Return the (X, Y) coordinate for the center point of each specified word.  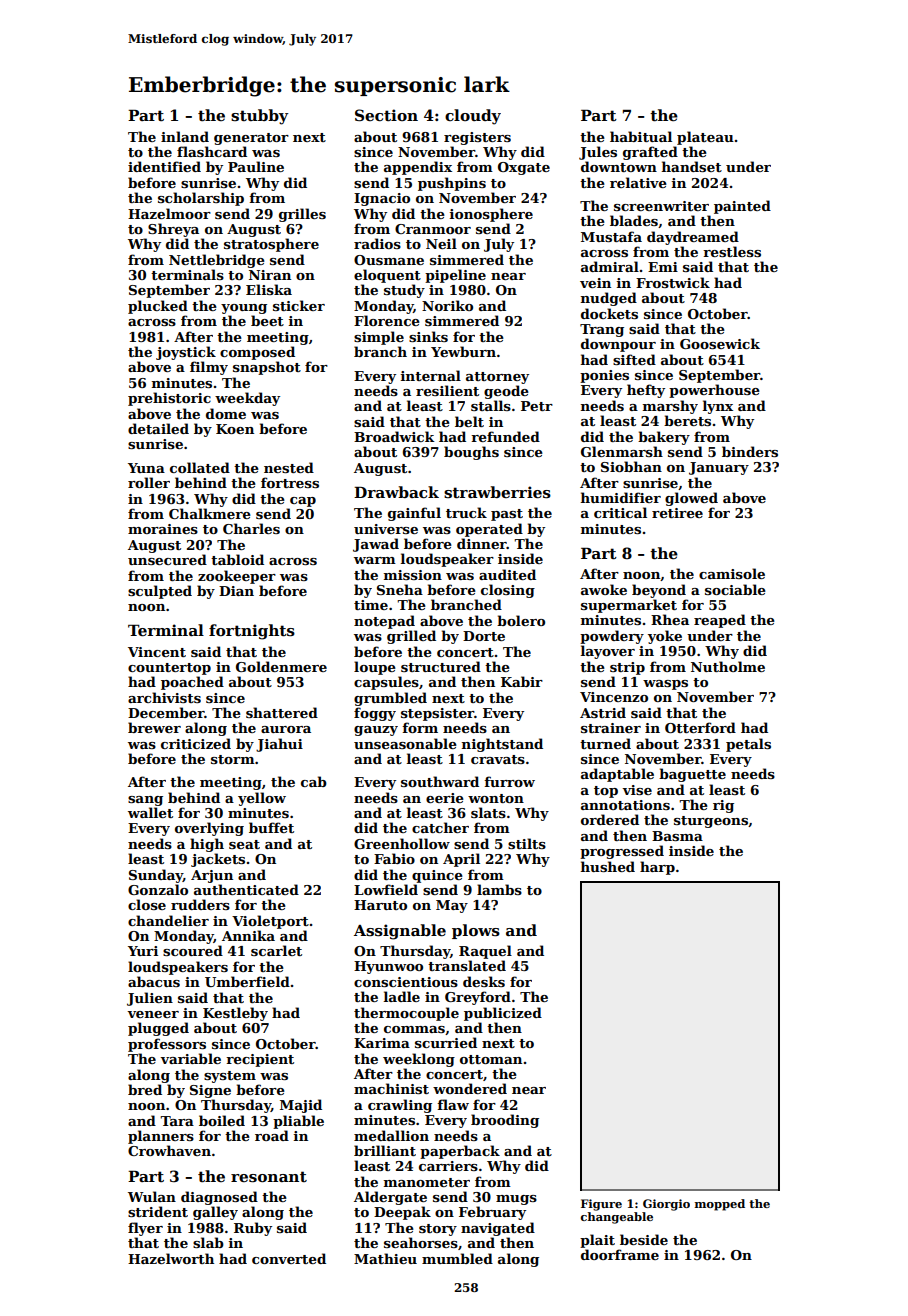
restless (732, 251)
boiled (222, 1120)
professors (167, 1045)
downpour (618, 345)
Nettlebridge (217, 261)
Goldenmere (281, 666)
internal (431, 375)
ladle (402, 996)
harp (657, 868)
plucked (158, 307)
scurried (446, 1042)
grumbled (390, 699)
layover (608, 652)
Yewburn (463, 351)
